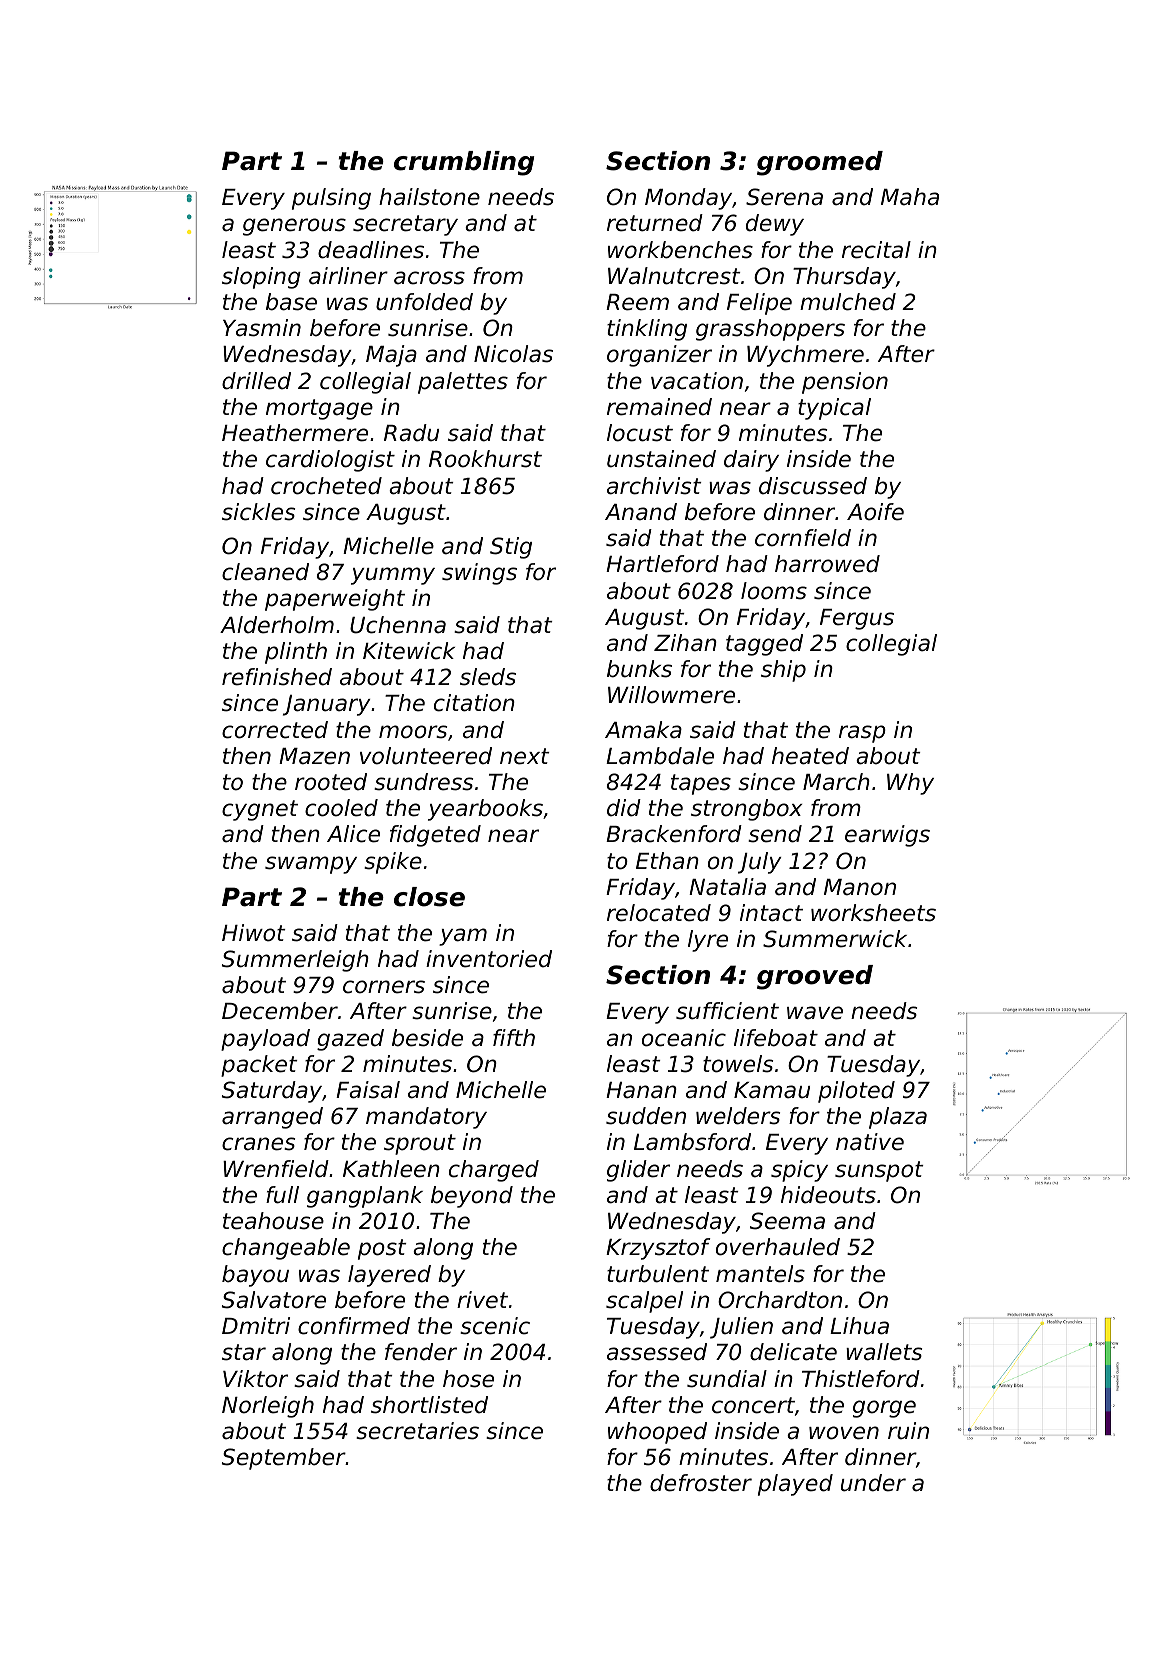 This page has width=1165, height=1654. I want to click on returned, so click(655, 223).
